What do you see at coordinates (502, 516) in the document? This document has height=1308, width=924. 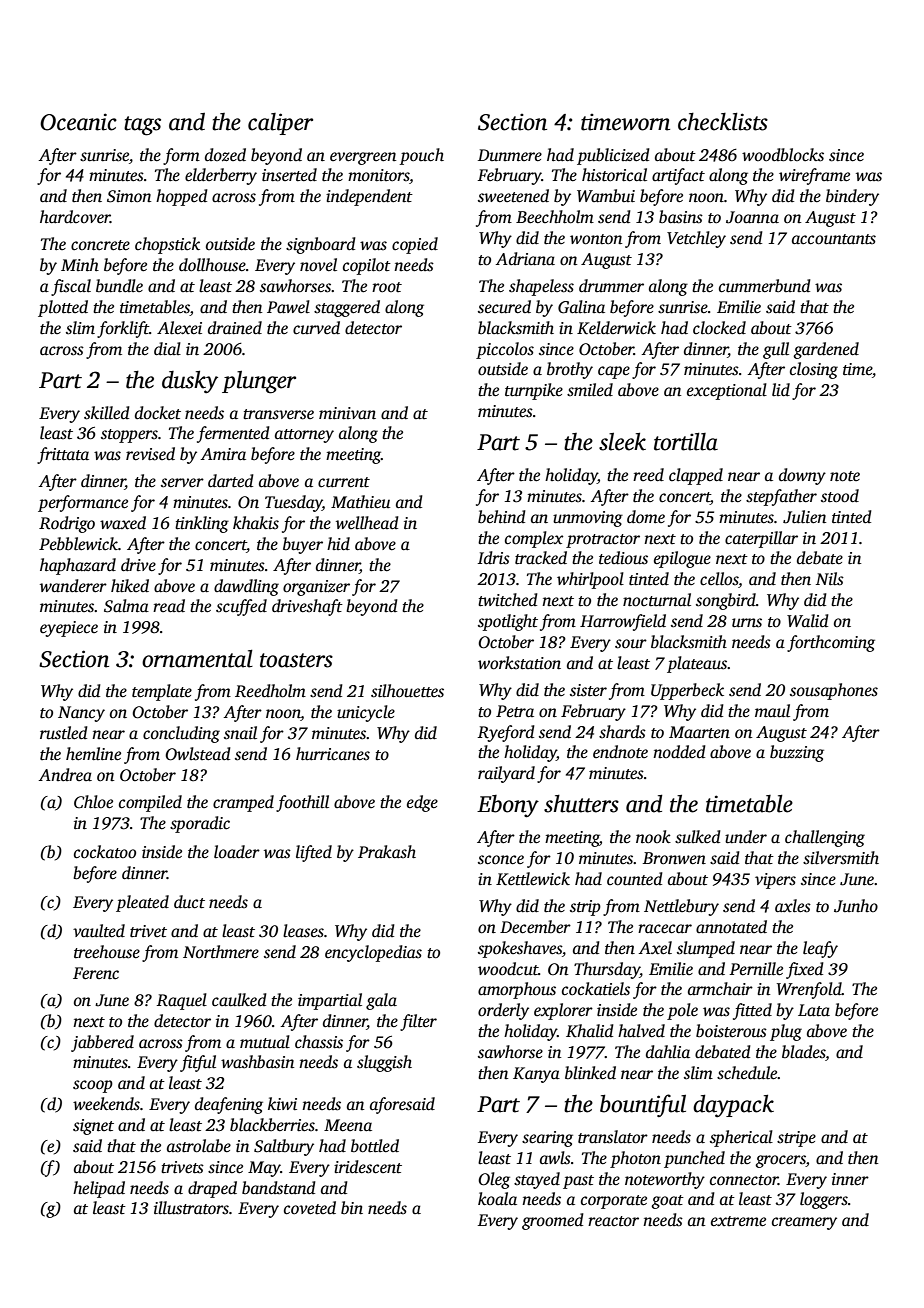 I see `behind` at bounding box center [502, 516].
